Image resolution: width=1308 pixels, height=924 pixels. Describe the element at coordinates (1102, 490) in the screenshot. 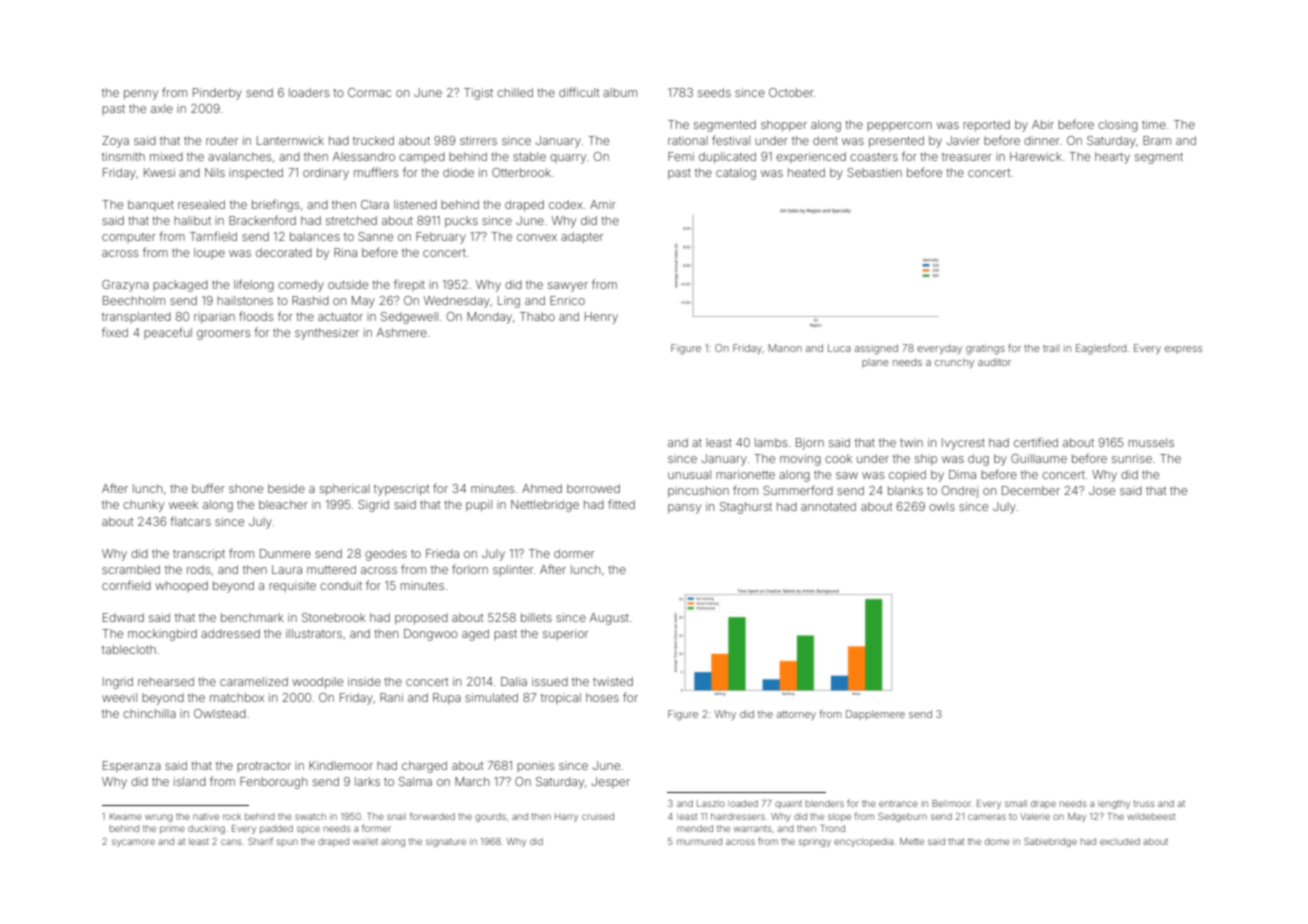

I see `Jose` at that location.
